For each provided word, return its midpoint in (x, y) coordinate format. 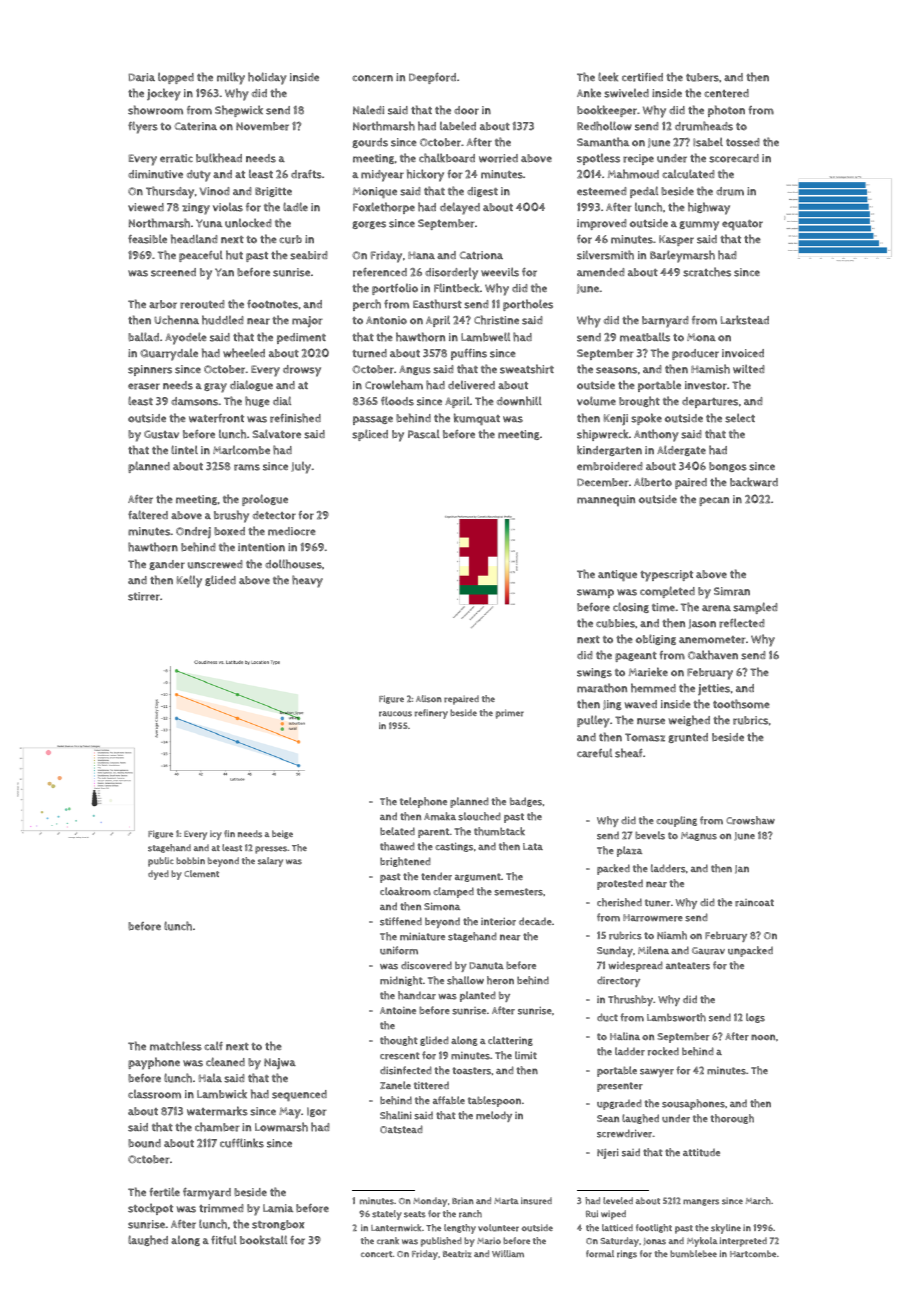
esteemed (602, 191)
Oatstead (401, 1129)
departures (710, 402)
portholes (528, 305)
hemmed (653, 688)
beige (282, 834)
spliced (370, 435)
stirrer (144, 596)
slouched (479, 816)
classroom (154, 1094)
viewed (146, 207)
